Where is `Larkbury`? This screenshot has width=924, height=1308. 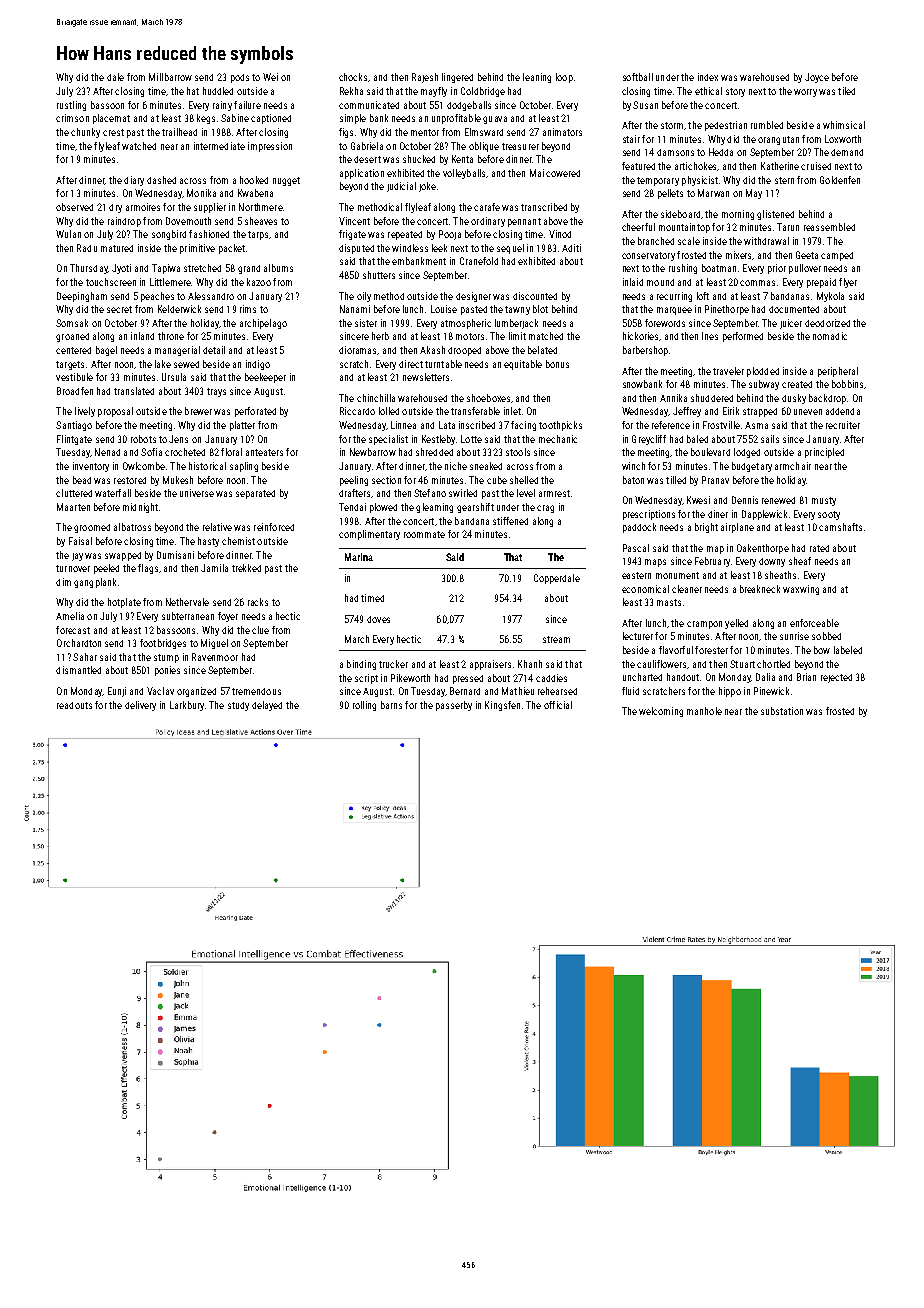 Larkbury is located at coordinates (187, 706).
